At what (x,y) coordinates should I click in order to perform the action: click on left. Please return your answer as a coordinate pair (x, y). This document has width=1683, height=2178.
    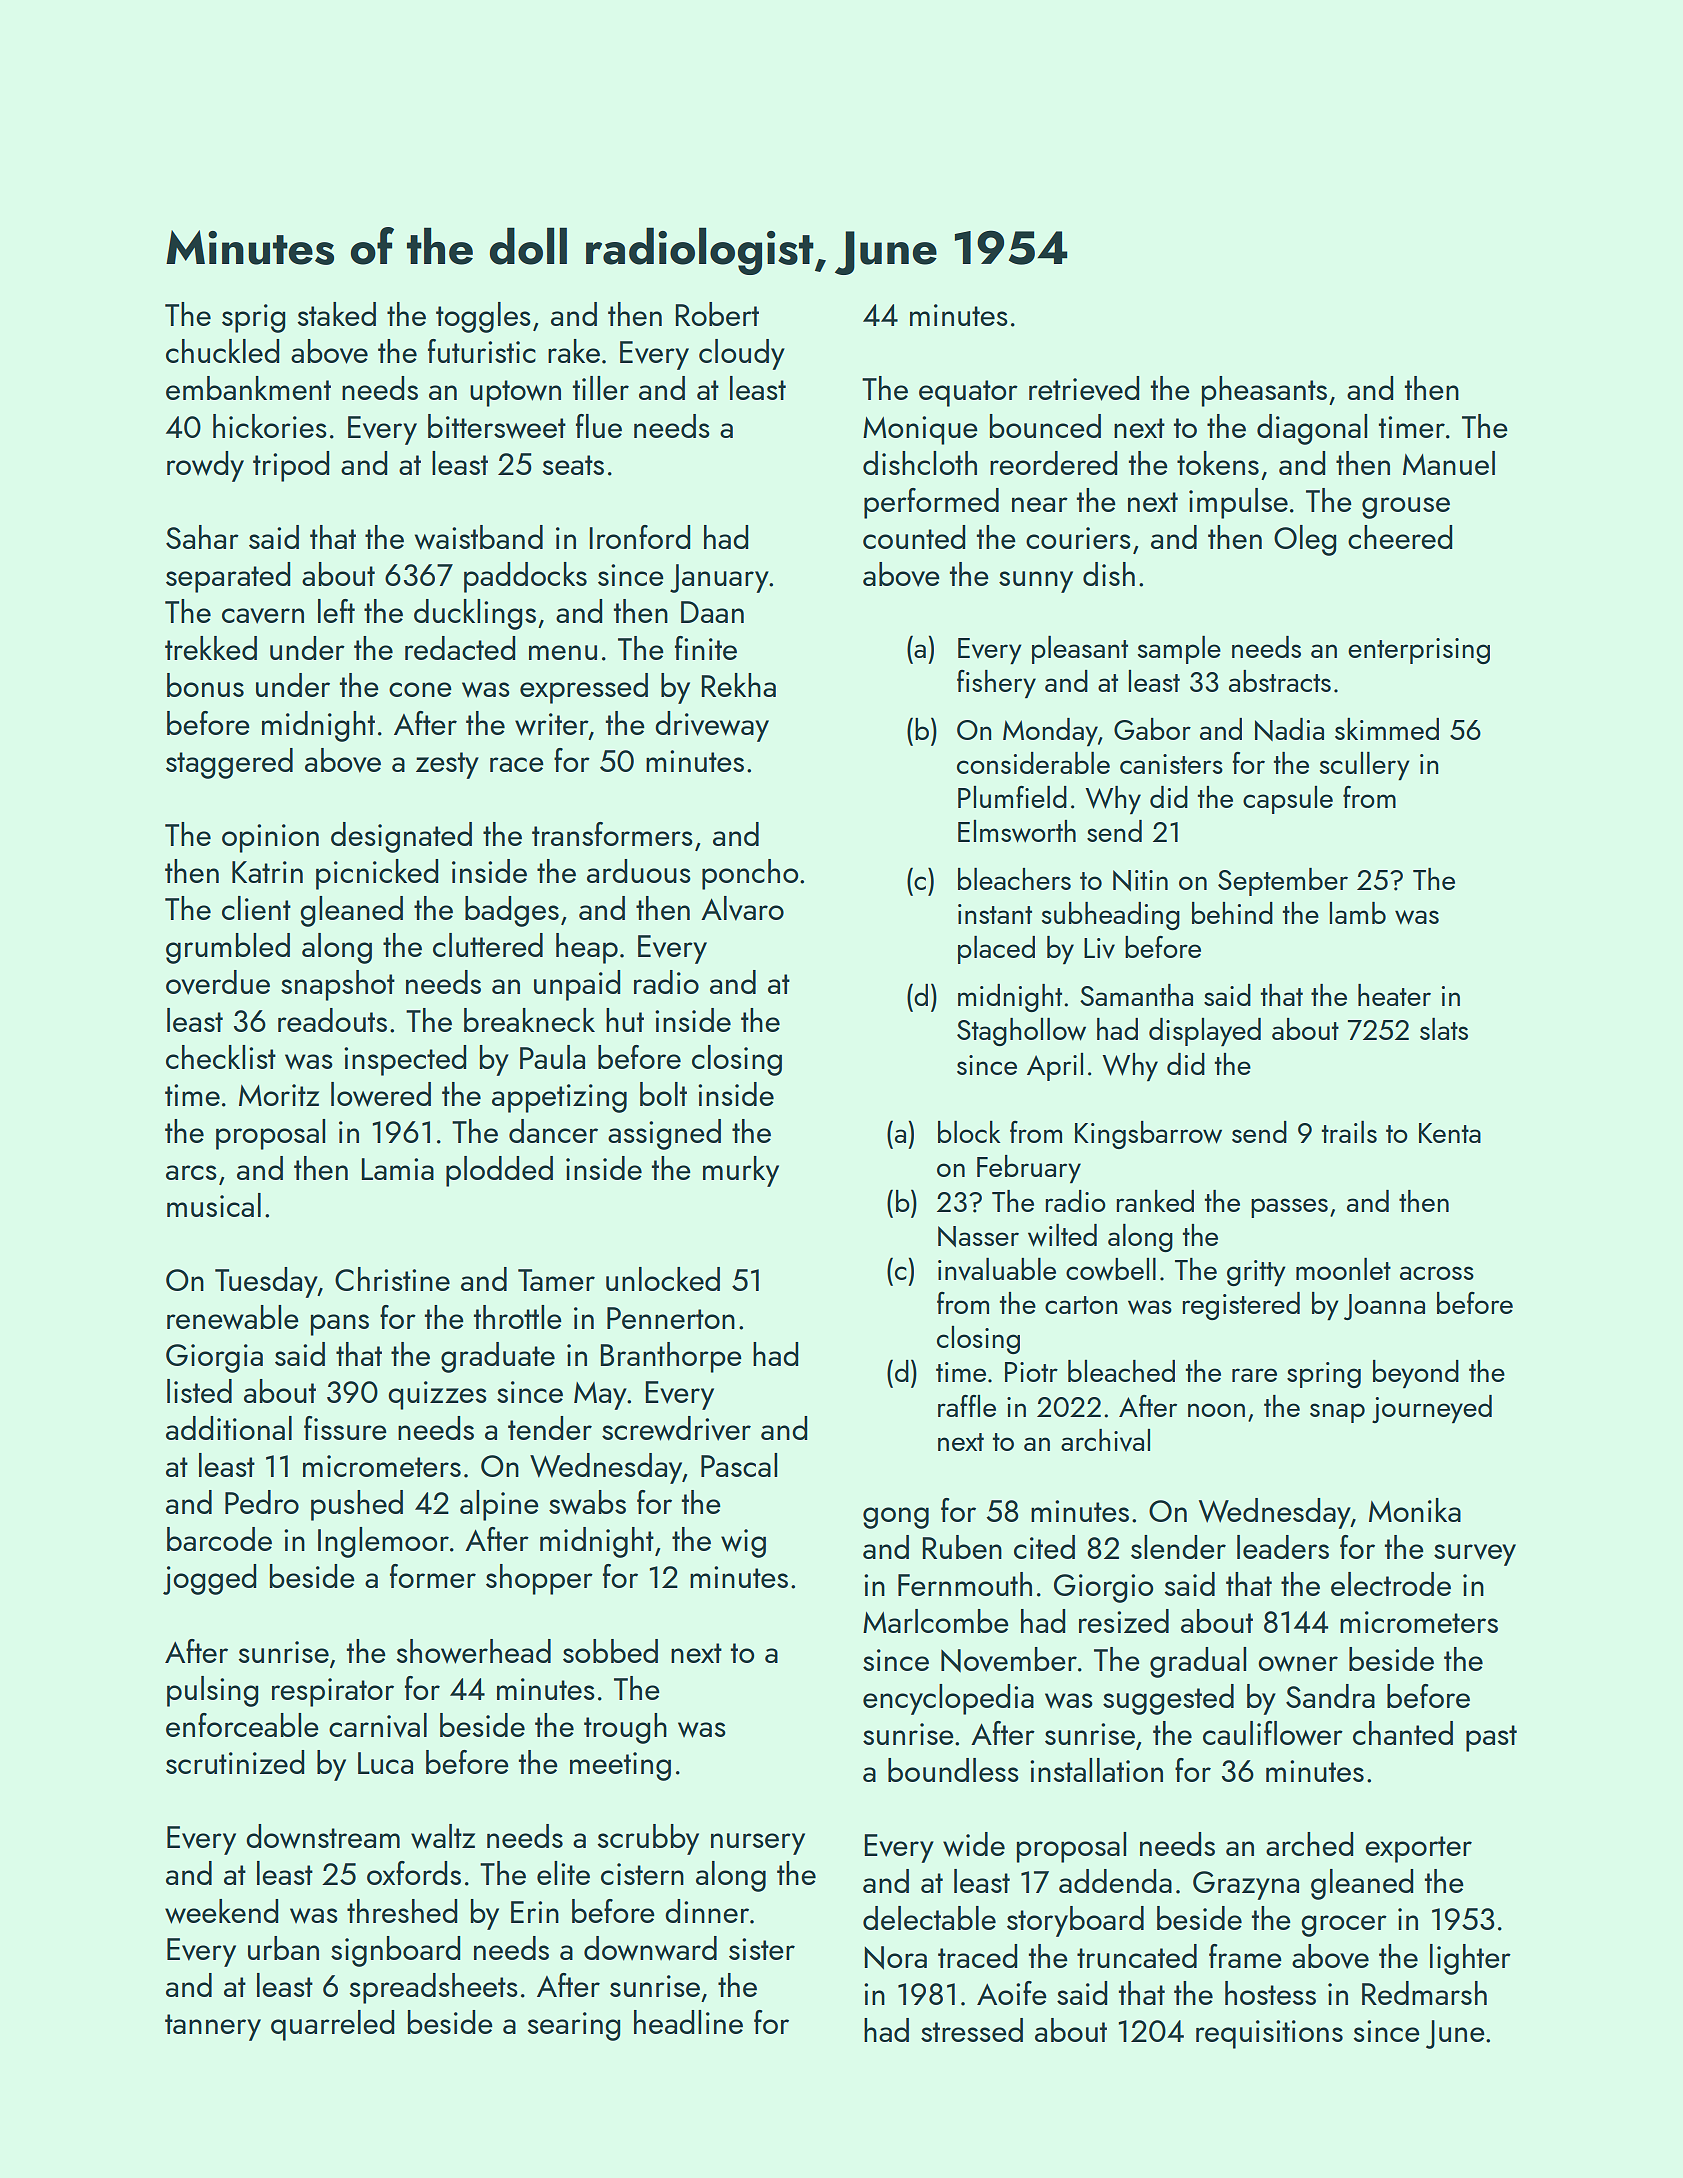
    Looking at the image, I should click on (336, 611).
